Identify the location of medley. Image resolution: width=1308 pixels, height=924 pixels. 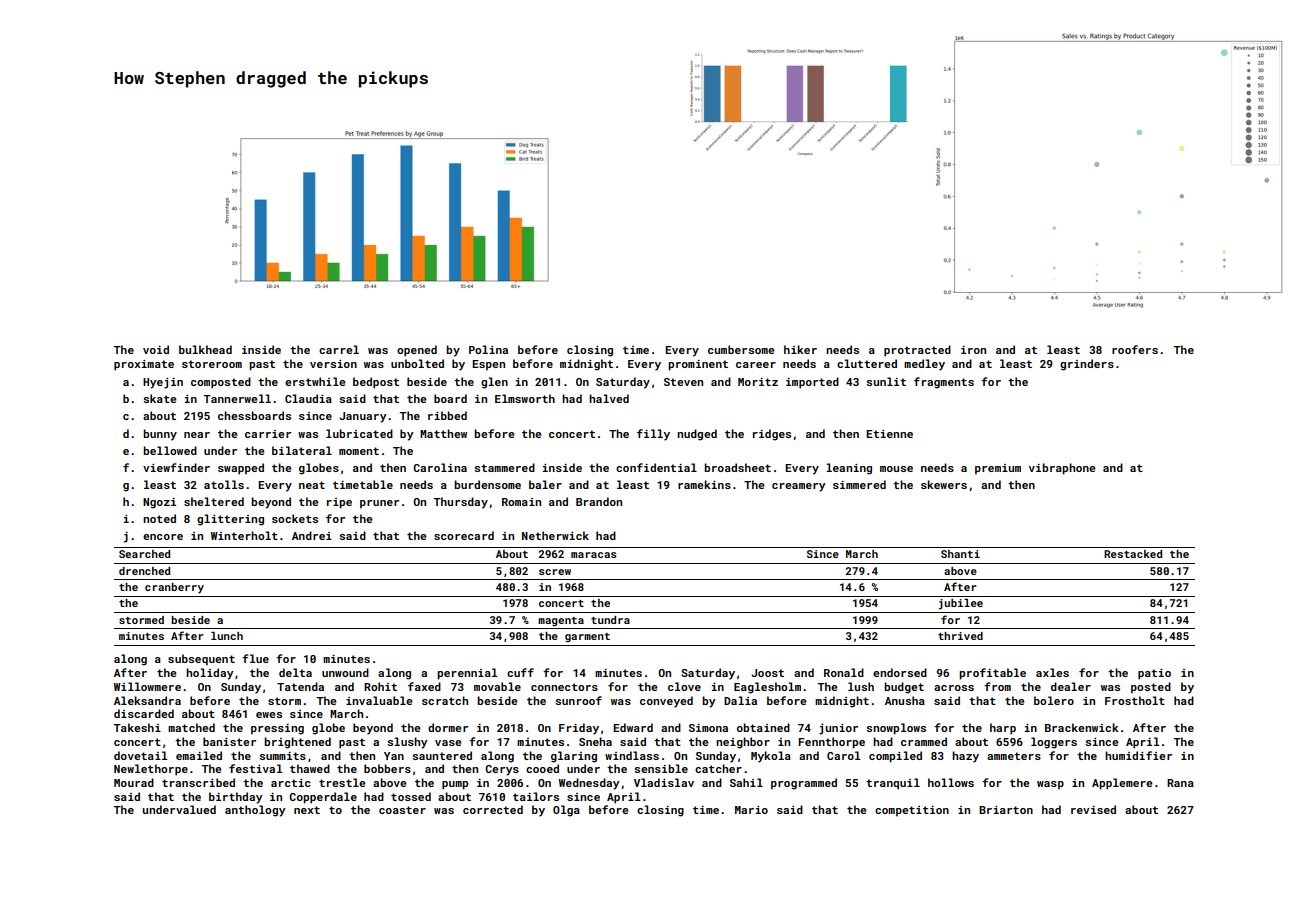
(924, 365).
